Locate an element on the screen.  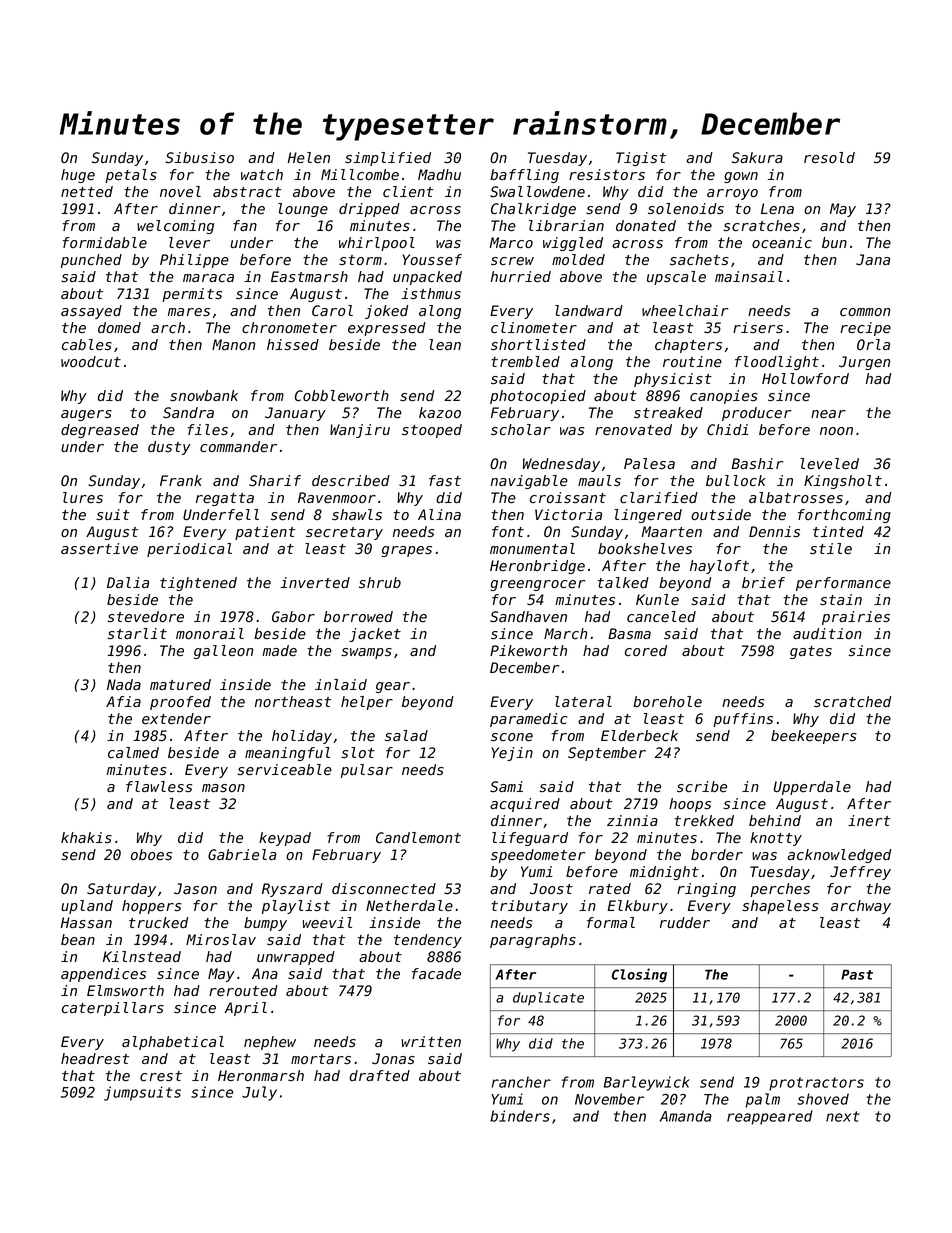
Jeffrey is located at coordinates (860, 873).
